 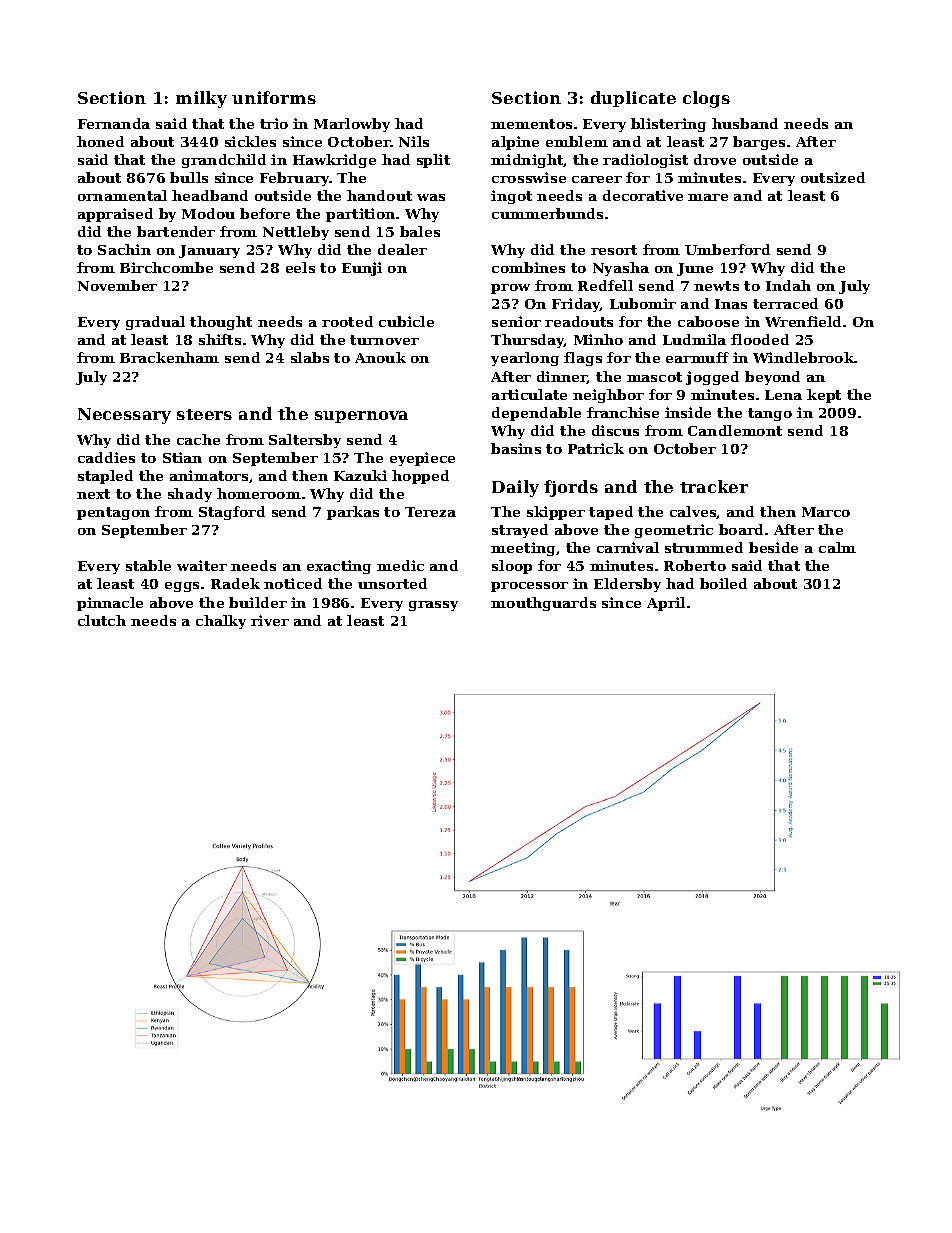 What do you see at coordinates (114, 123) in the page?
I see `Fernanda` at bounding box center [114, 123].
